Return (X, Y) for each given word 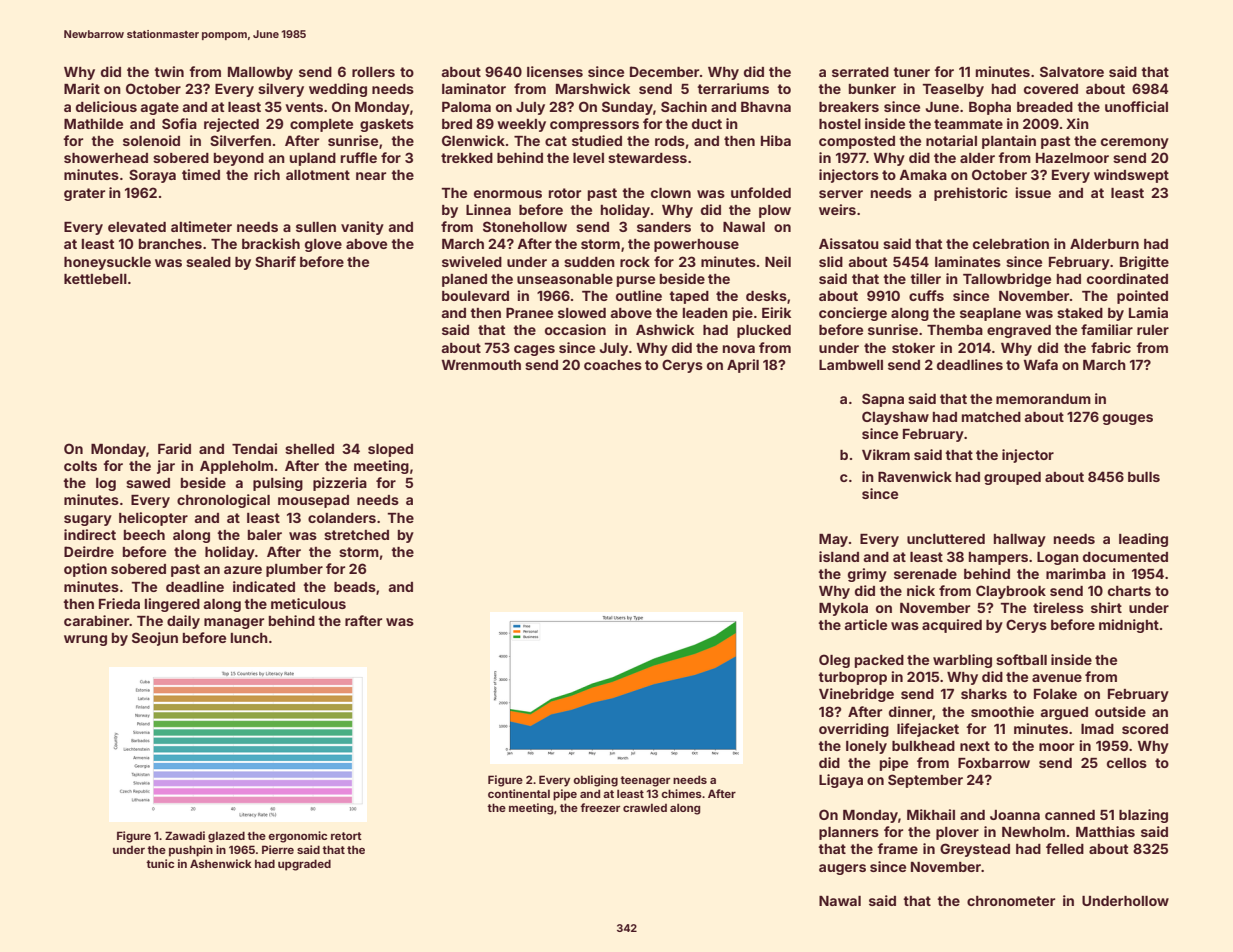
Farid (174, 448)
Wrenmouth (481, 365)
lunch (249, 638)
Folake (1055, 694)
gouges (1128, 419)
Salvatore (1072, 71)
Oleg (834, 661)
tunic (160, 863)
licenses (555, 71)
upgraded (304, 865)
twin (169, 71)
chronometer (1011, 901)
